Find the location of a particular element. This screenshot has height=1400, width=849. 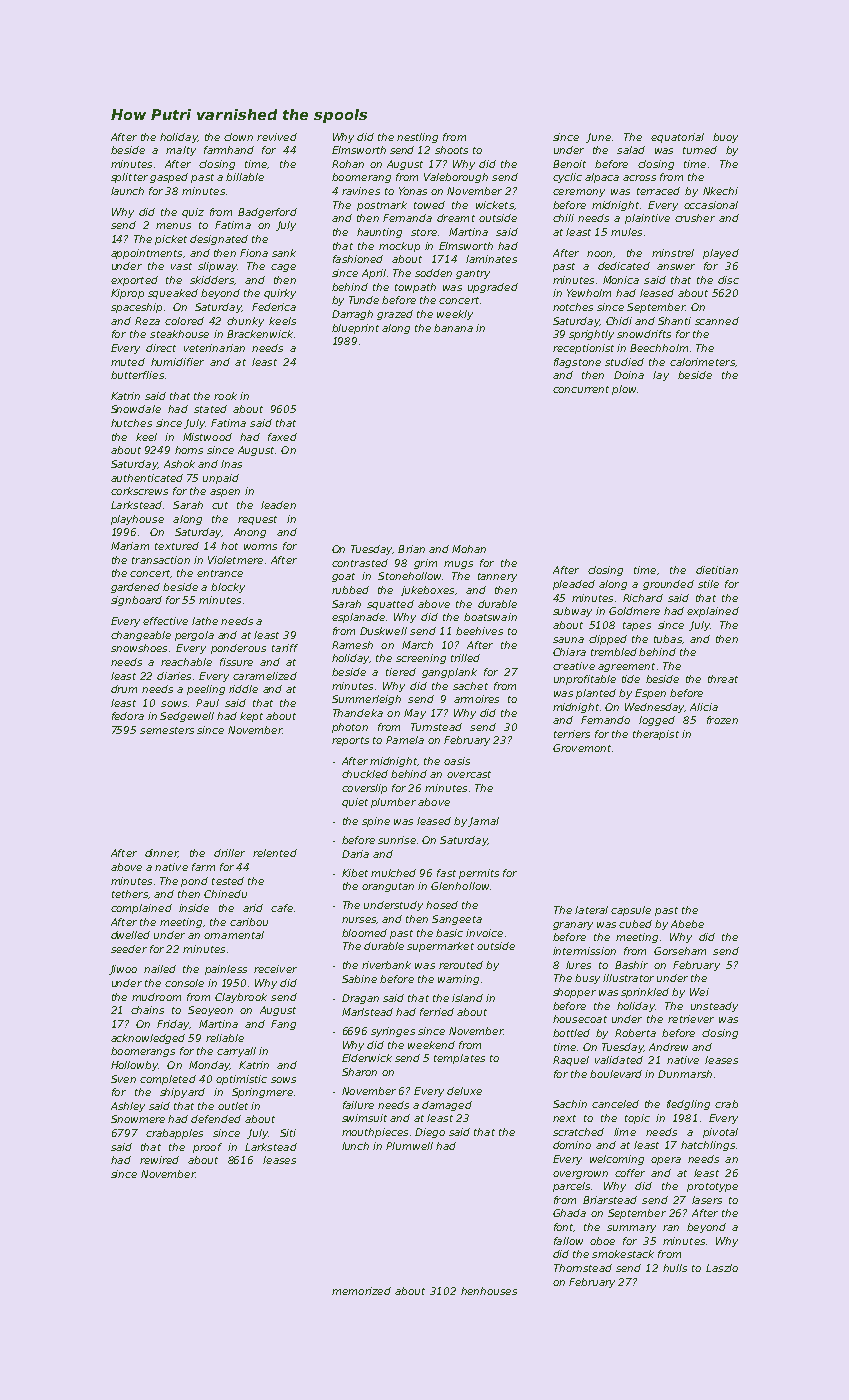

pleaded is located at coordinates (574, 585).
